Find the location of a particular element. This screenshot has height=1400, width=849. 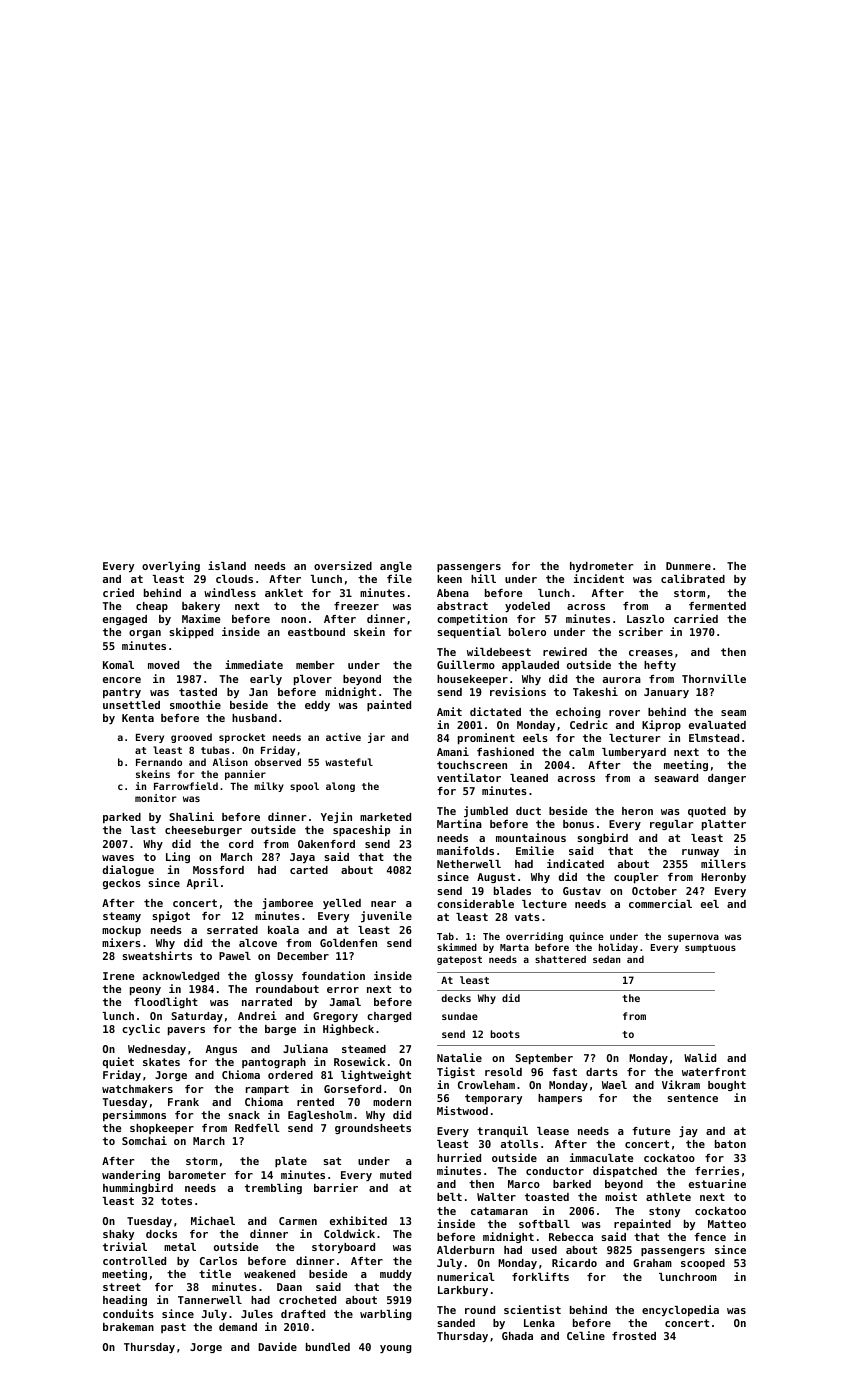

pannier is located at coordinates (245, 775).
